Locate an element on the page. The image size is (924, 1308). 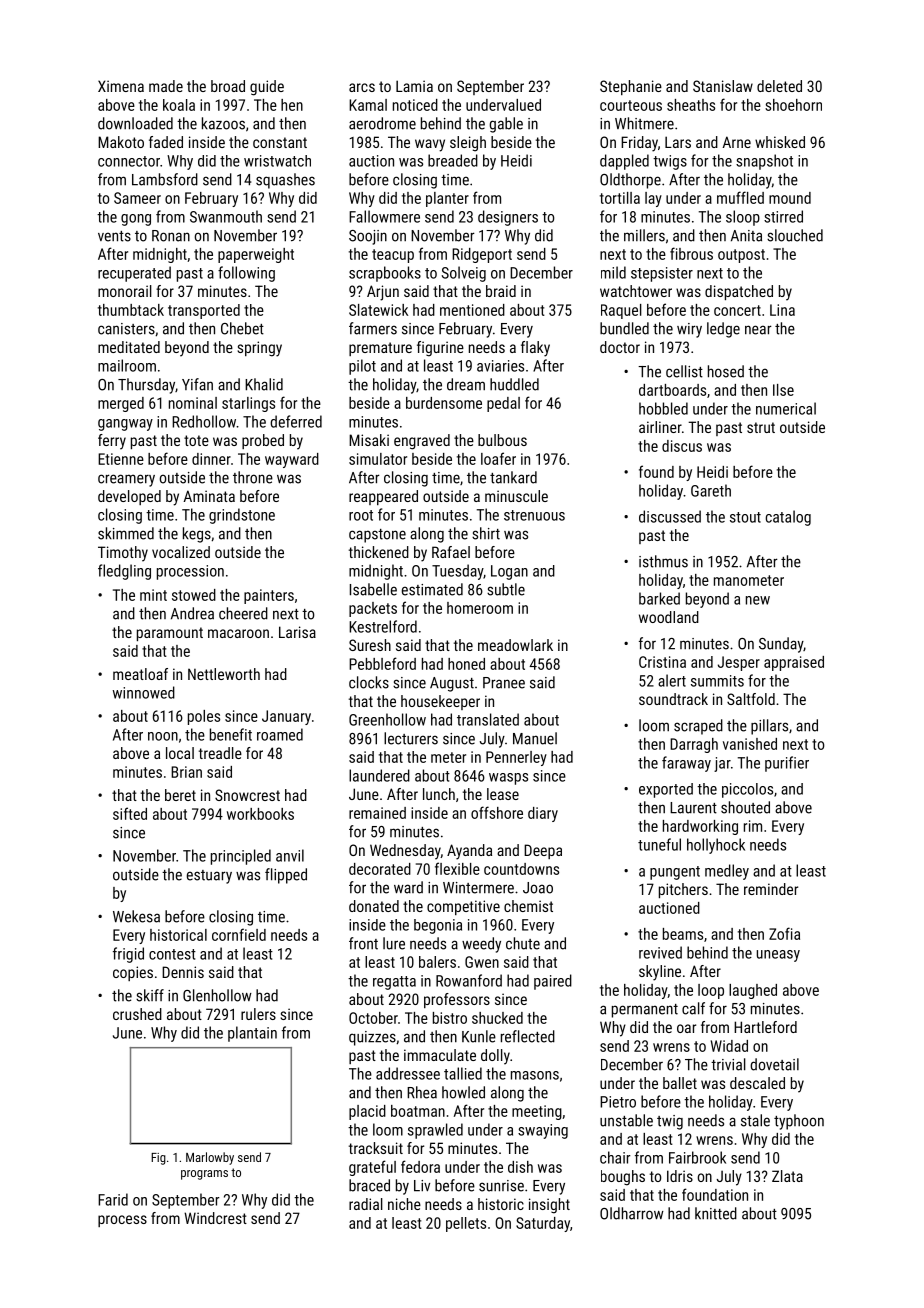
chemist is located at coordinates (528, 906).
